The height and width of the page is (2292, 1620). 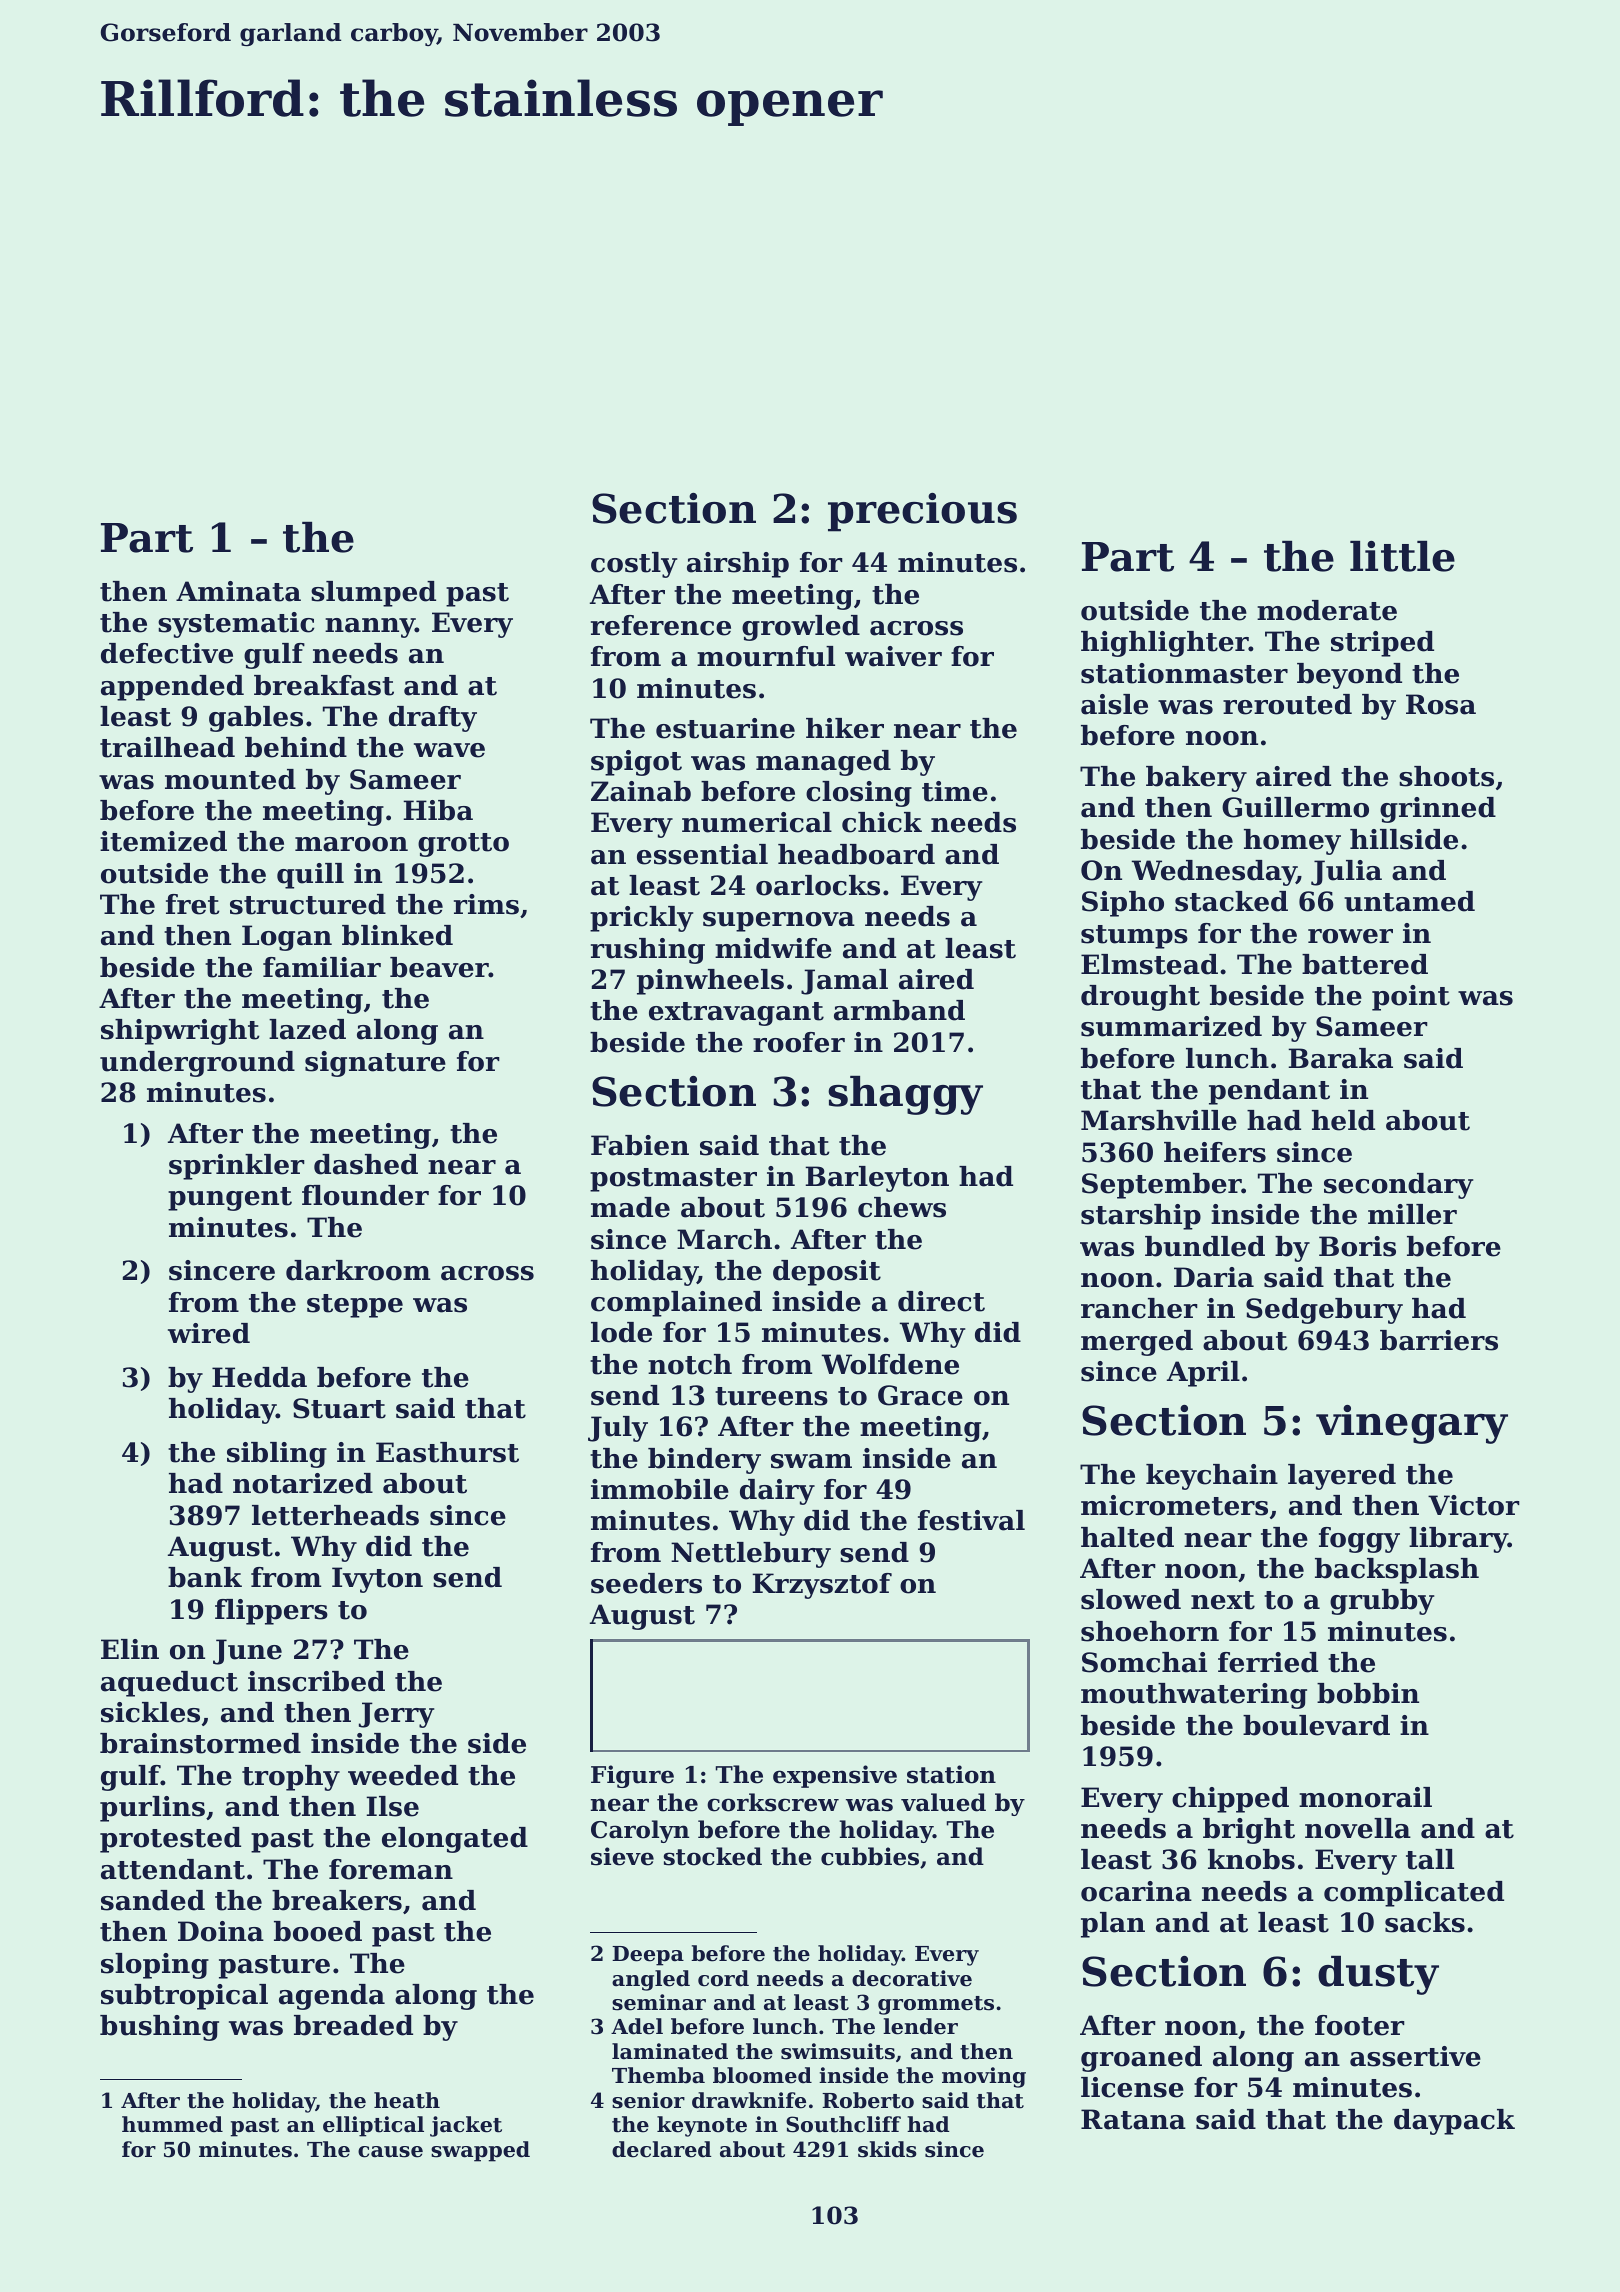 What do you see at coordinates (941, 1301) in the page?
I see `direct` at bounding box center [941, 1301].
